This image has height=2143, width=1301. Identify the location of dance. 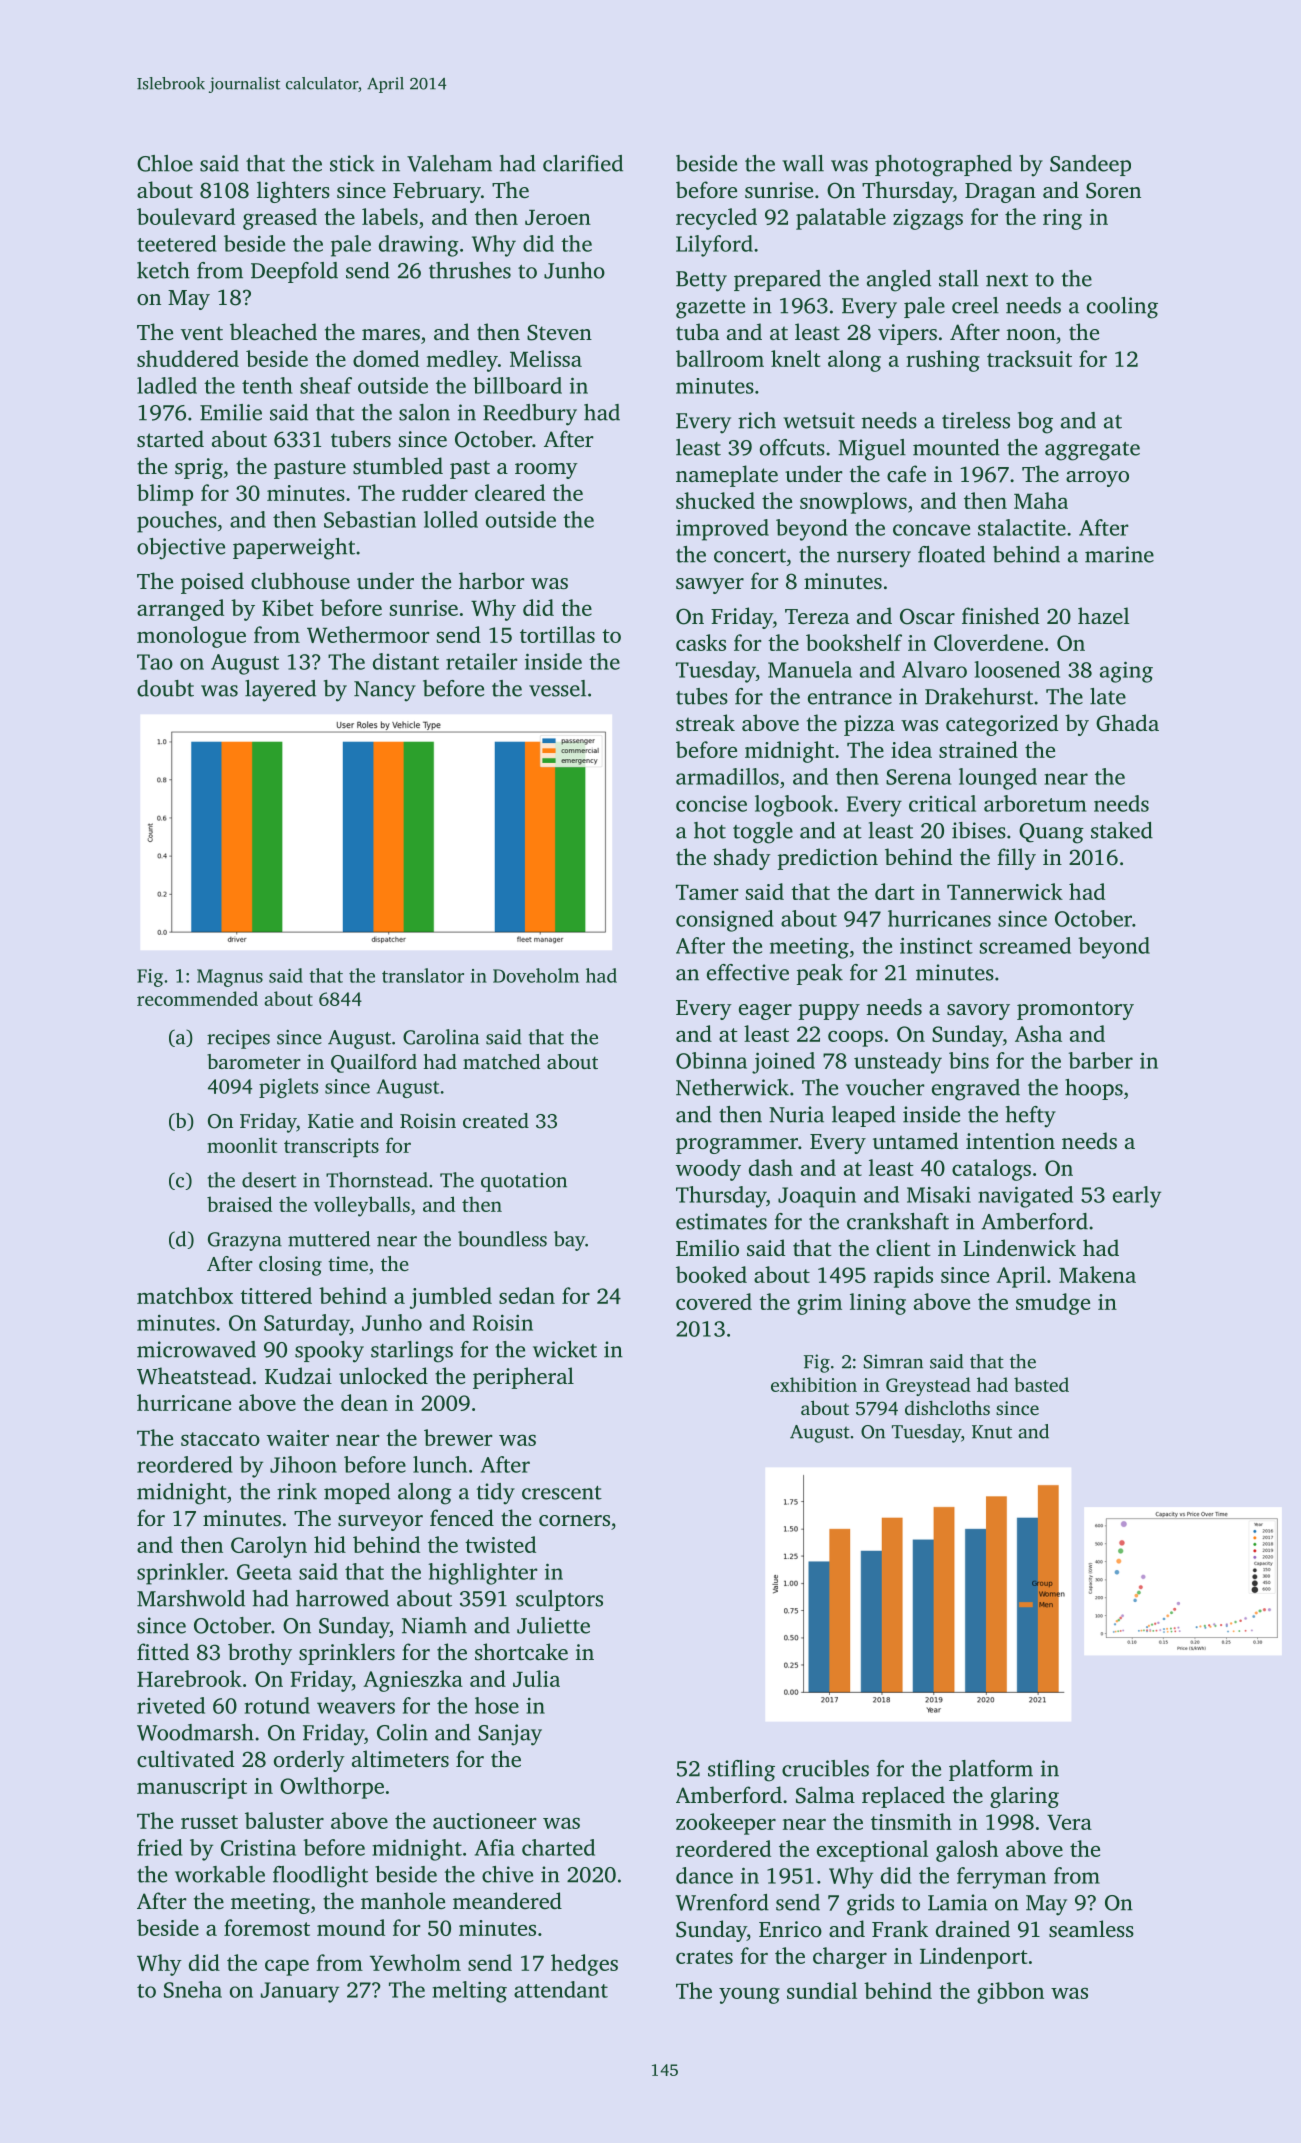
(704, 1875).
